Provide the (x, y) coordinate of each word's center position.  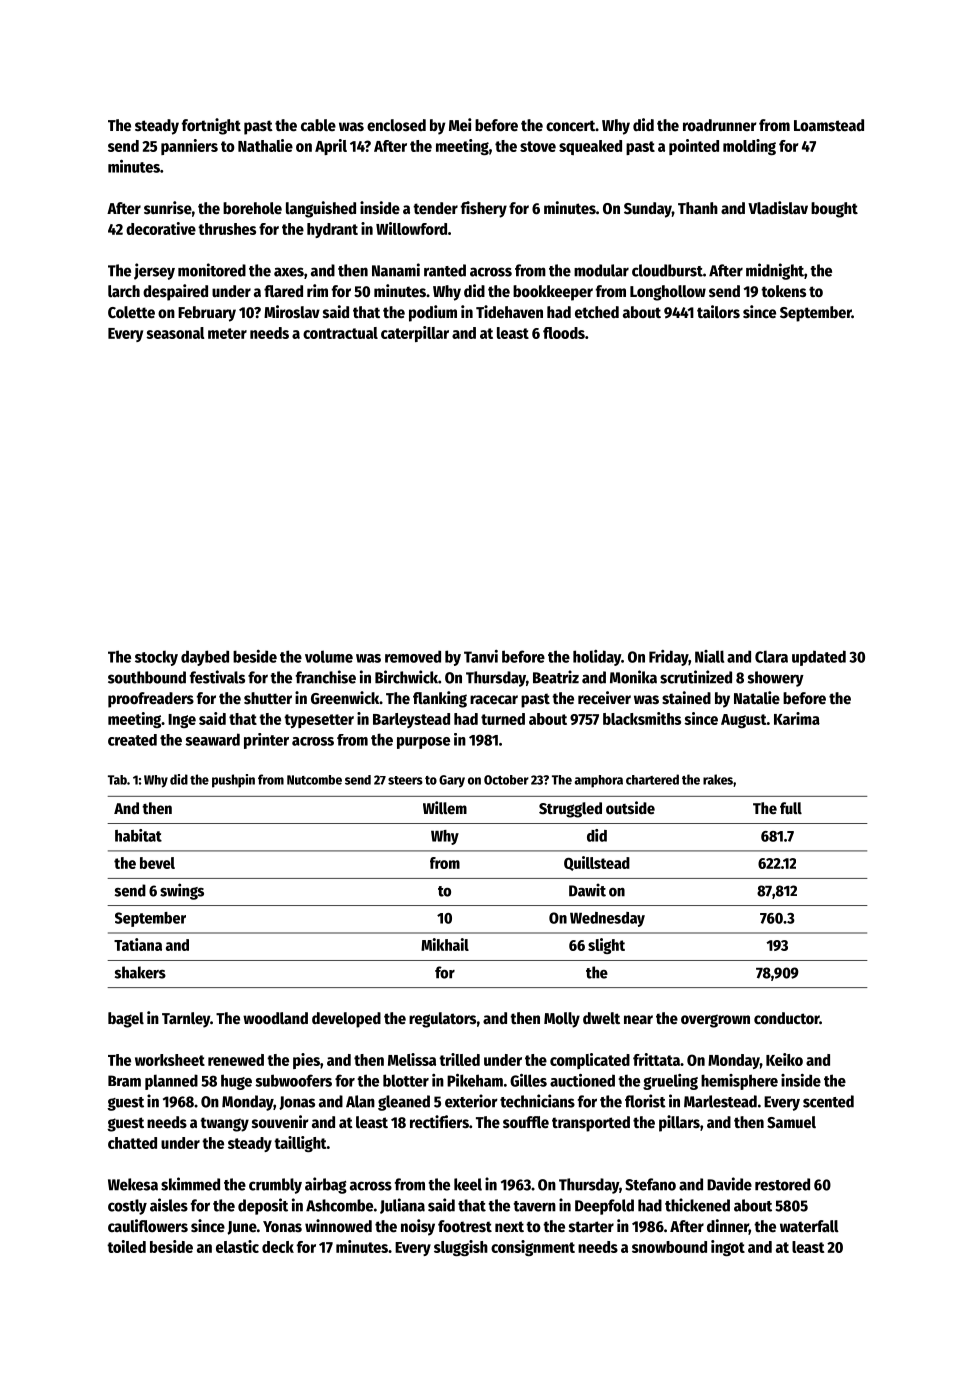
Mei (460, 124)
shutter (268, 698)
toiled (126, 1246)
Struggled (570, 810)
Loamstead (829, 125)
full (791, 808)
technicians (537, 1101)
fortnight (211, 126)
